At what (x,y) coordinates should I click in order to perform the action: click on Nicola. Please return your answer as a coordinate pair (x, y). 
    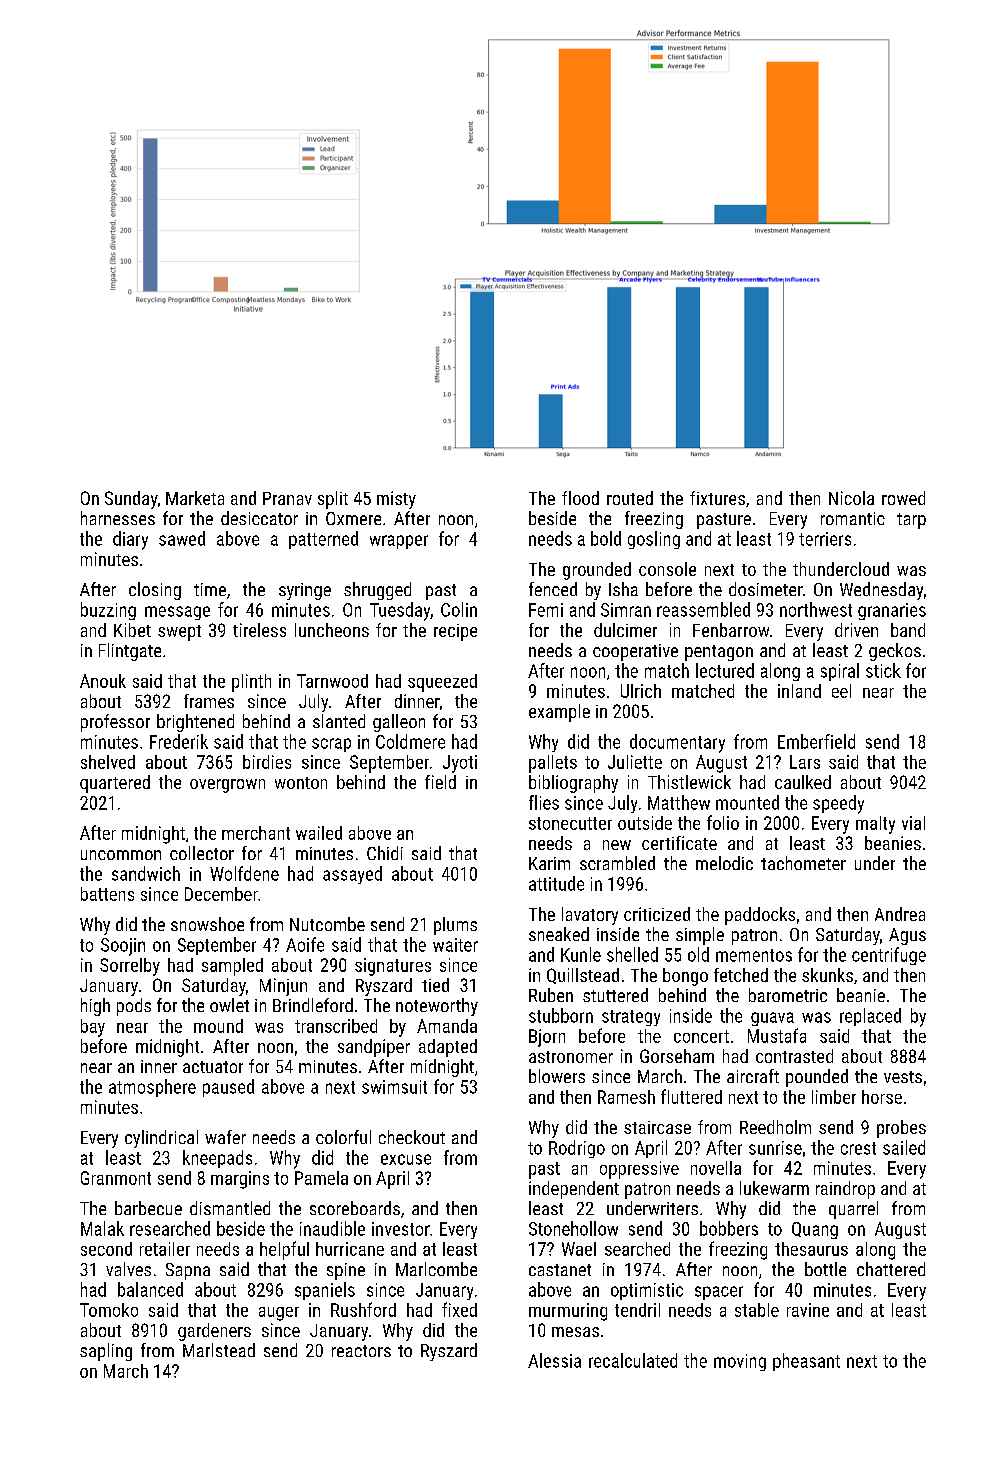
    Looking at the image, I should click on (851, 498).
